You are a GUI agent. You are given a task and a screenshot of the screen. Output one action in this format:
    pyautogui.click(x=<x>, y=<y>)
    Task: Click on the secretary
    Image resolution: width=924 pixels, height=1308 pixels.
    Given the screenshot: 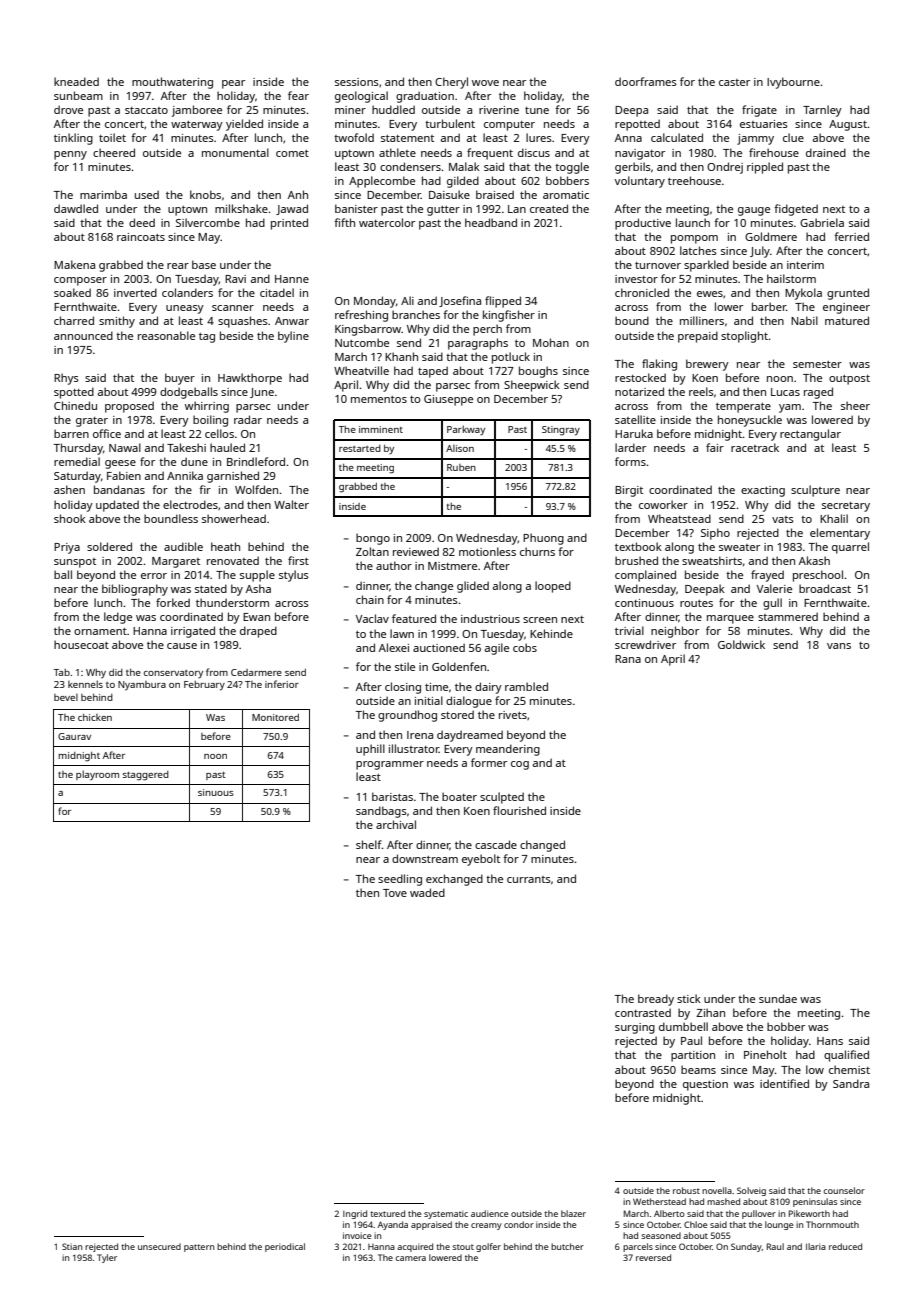 What is the action you would take?
    pyautogui.click(x=846, y=507)
